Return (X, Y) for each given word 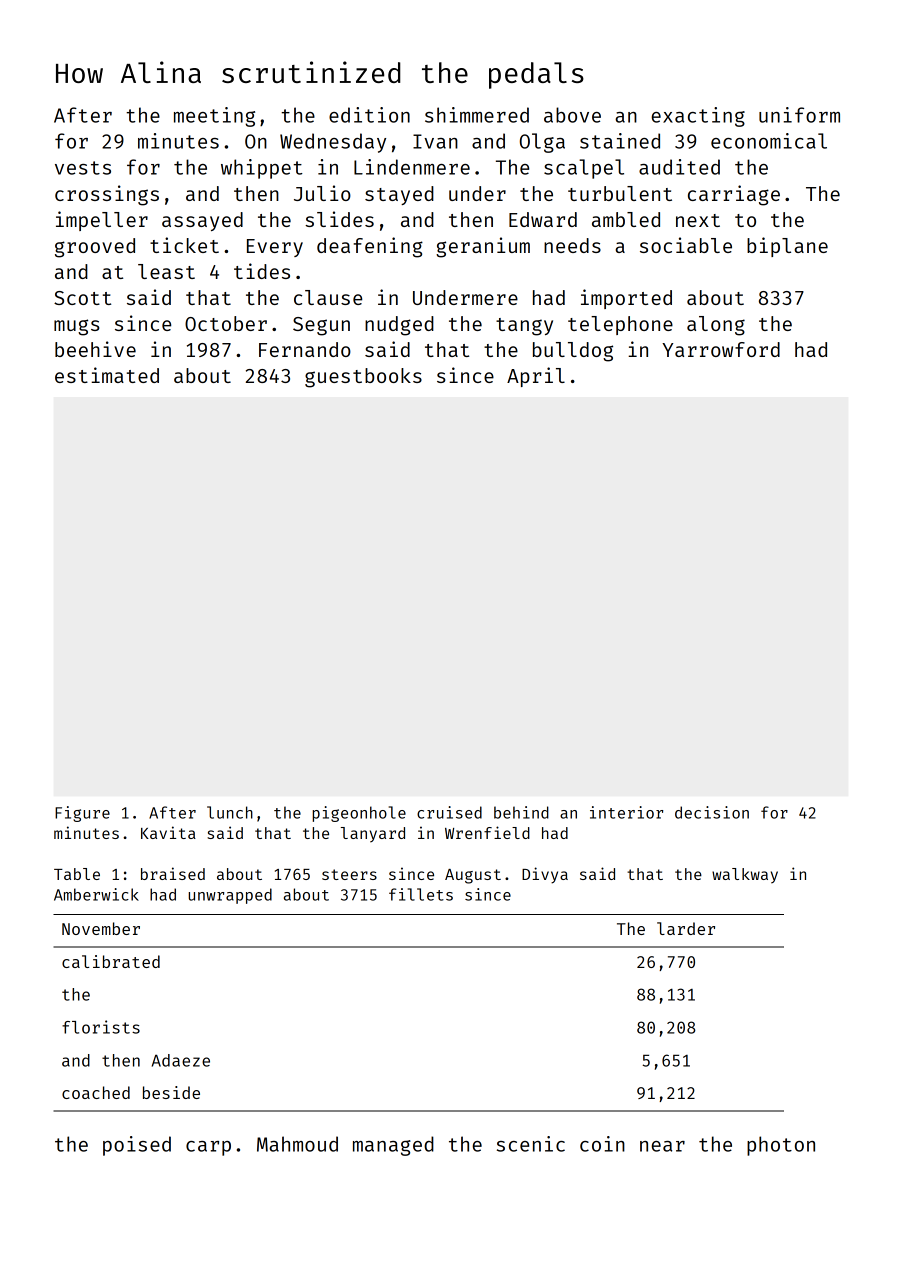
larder (686, 928)
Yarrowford (721, 349)
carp (208, 1148)
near (662, 1146)
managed (393, 1146)
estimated (107, 375)
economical (769, 141)
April (536, 377)
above (572, 115)
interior (626, 812)
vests (83, 168)
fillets (421, 894)
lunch (230, 812)
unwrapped (230, 896)
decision (712, 812)
